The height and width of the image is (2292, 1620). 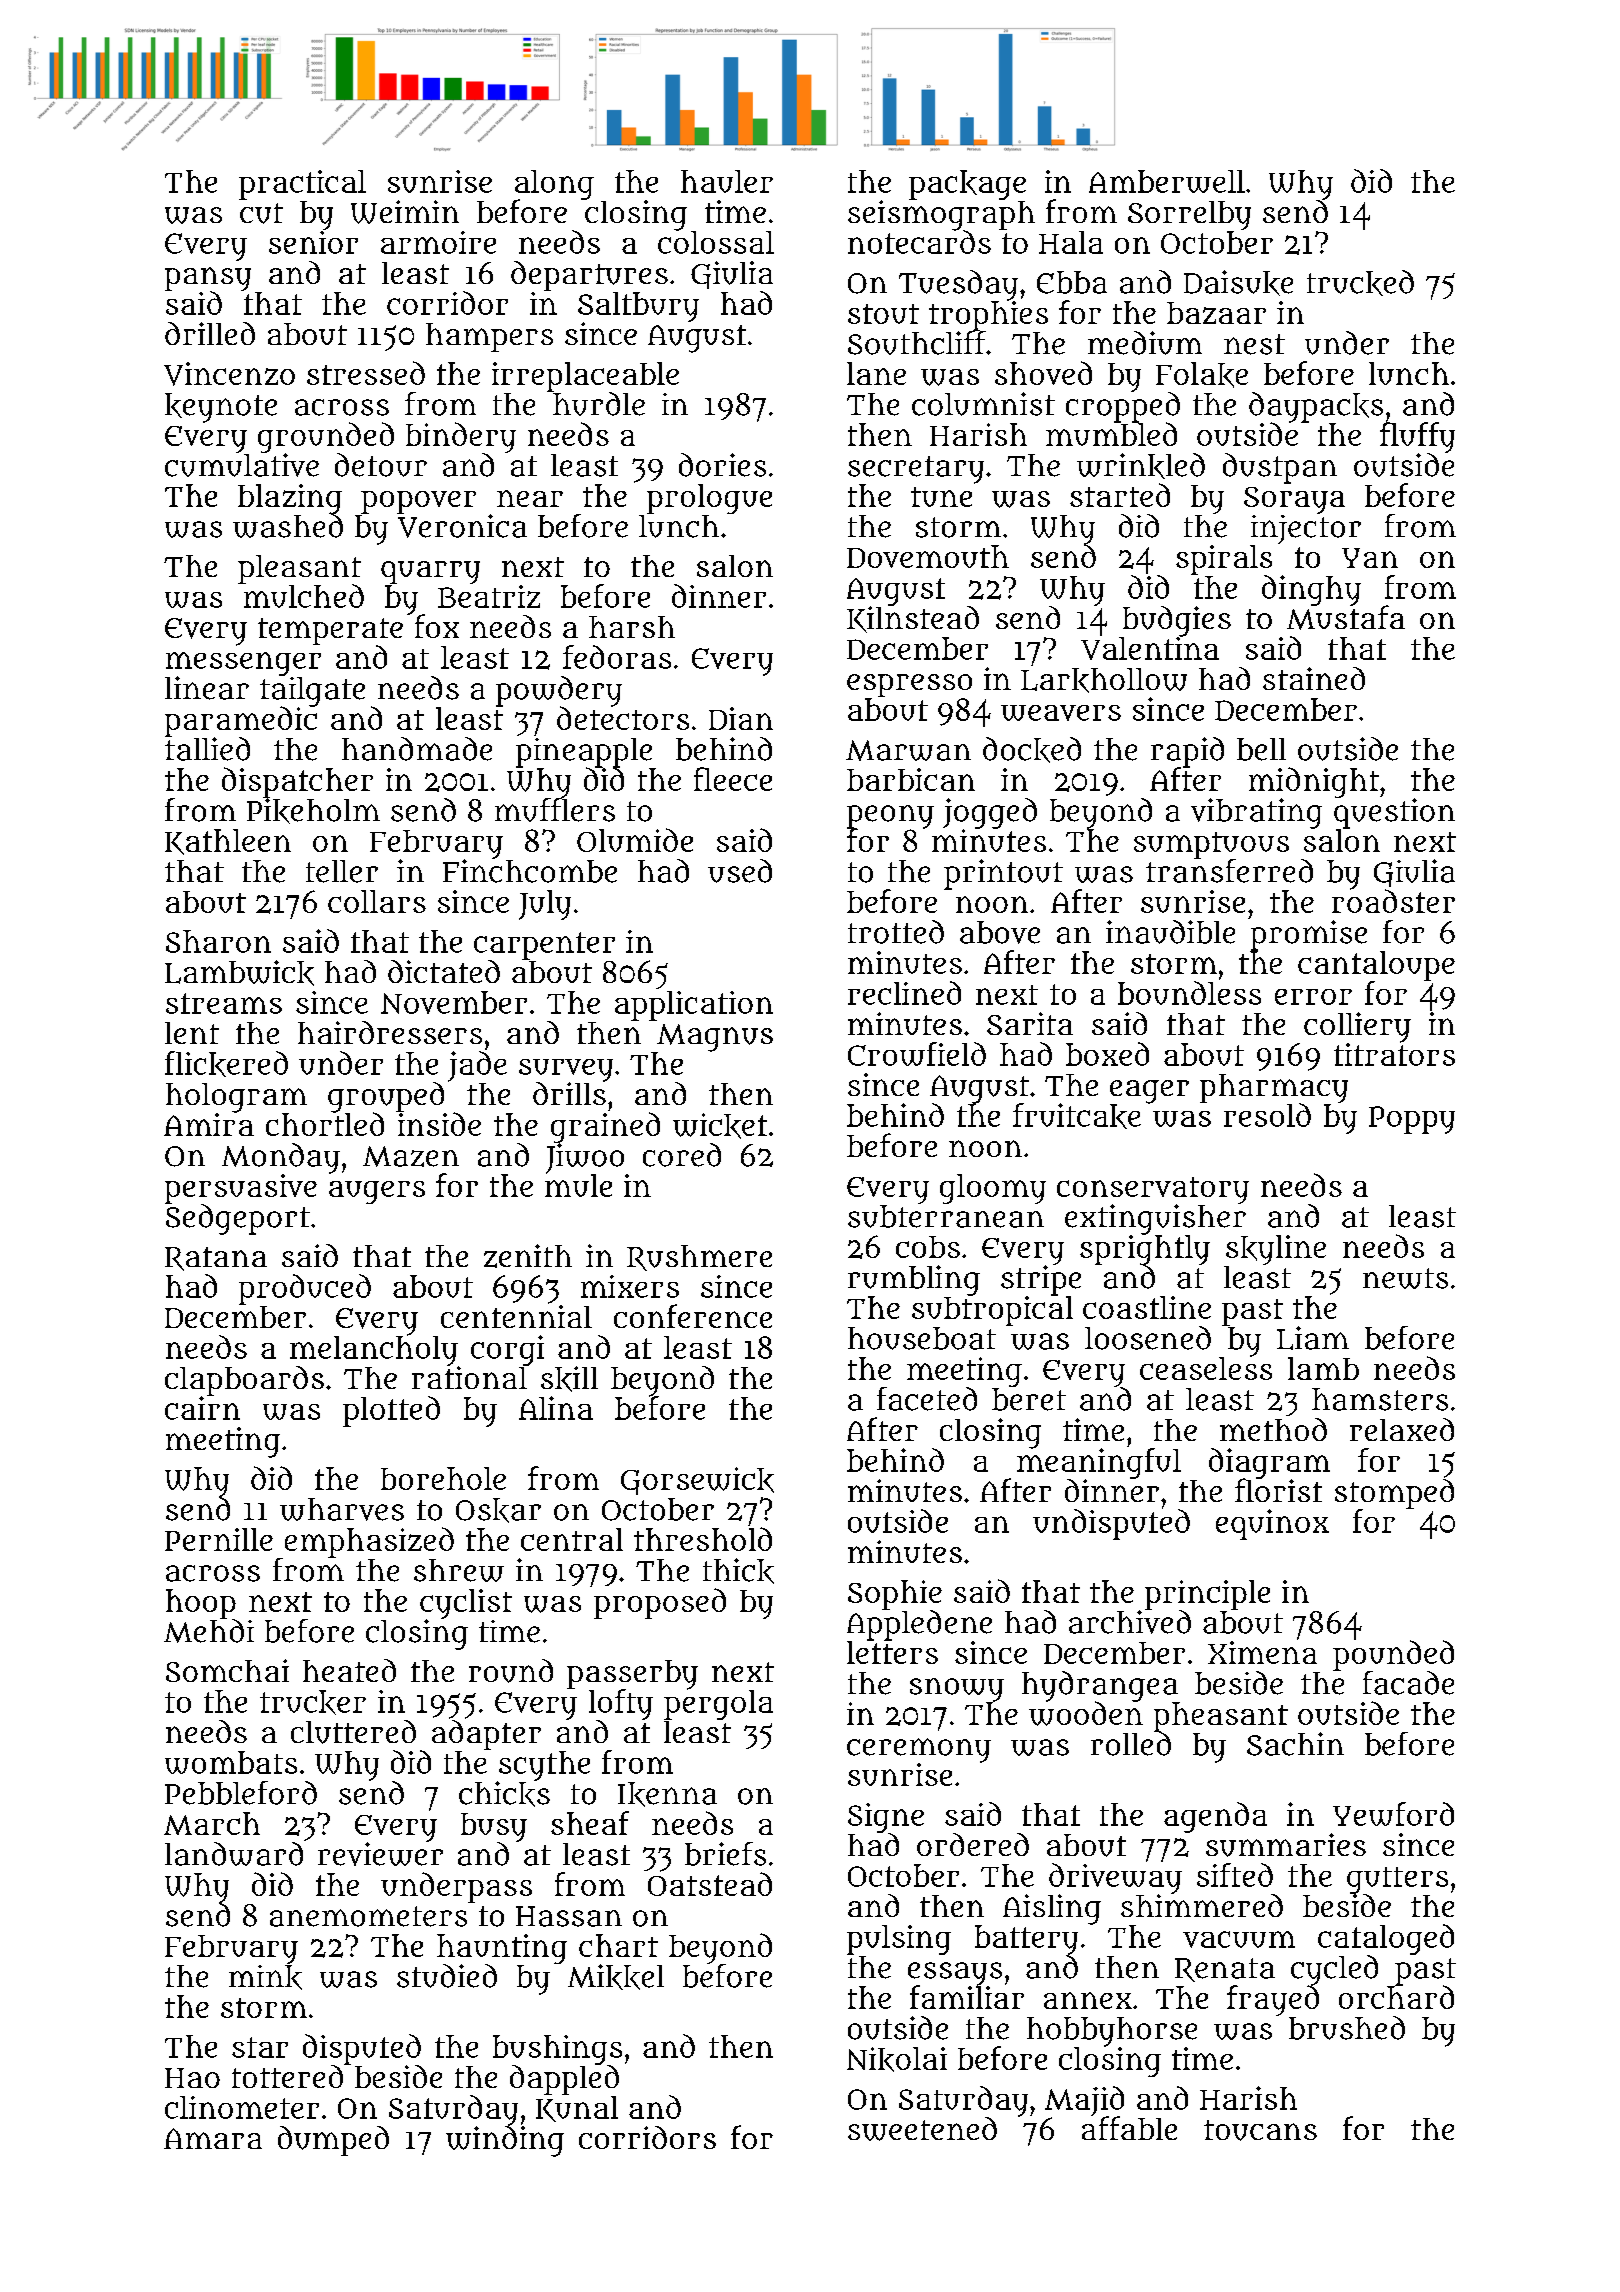 What do you see at coordinates (208, 279) in the image?
I see `pansy` at bounding box center [208, 279].
